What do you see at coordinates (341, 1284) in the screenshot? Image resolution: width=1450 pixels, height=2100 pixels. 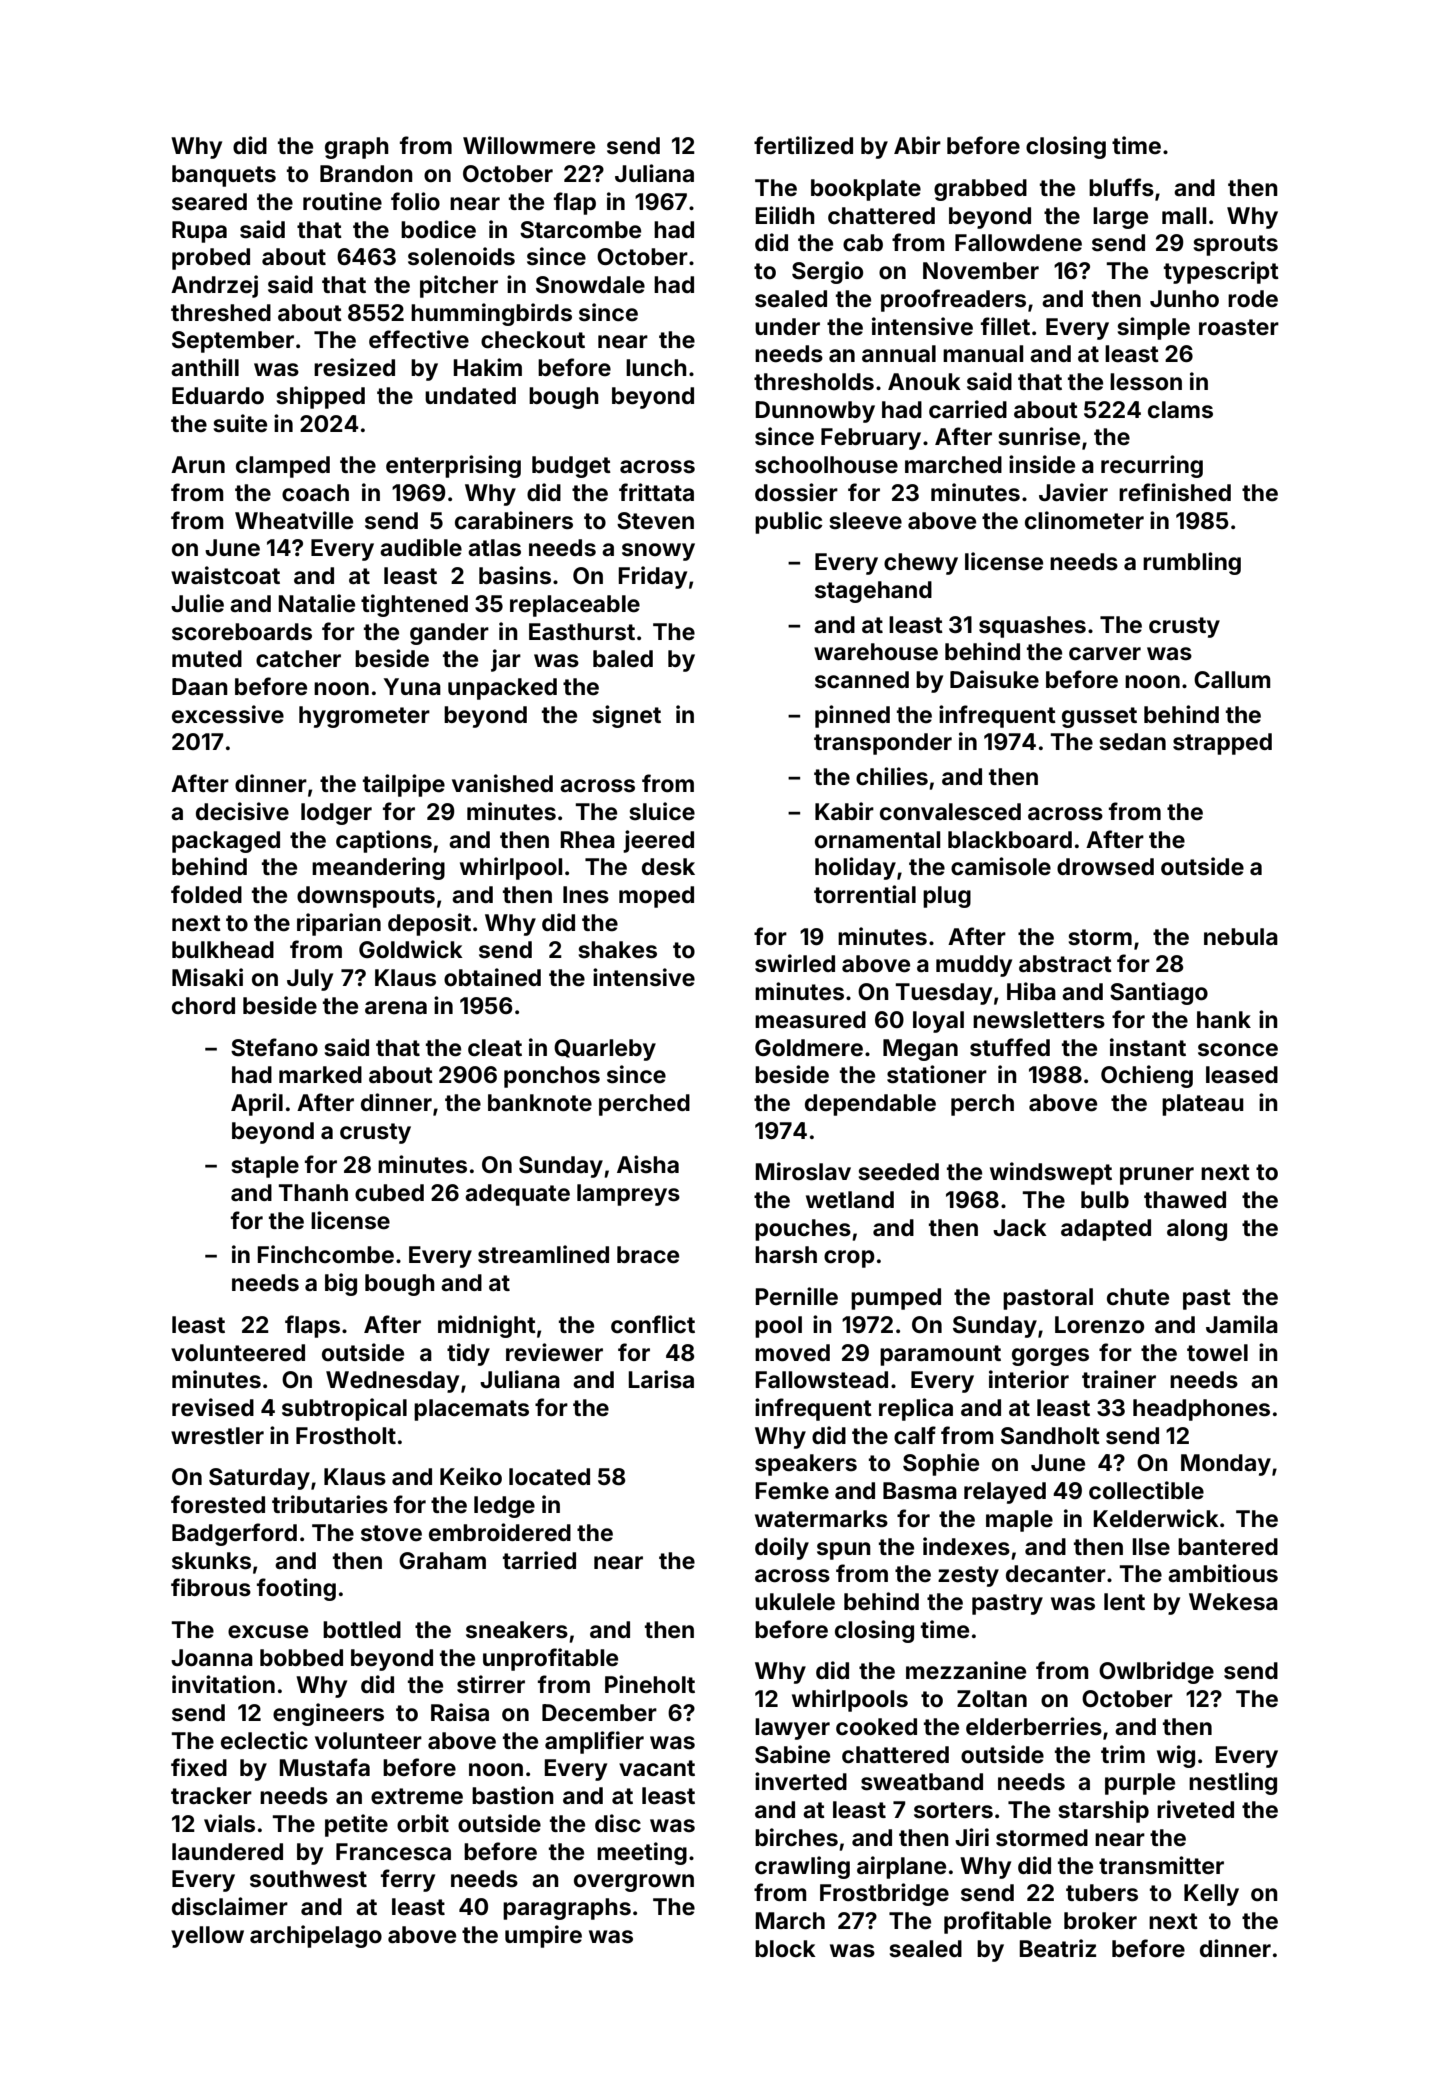 I see `big` at bounding box center [341, 1284].
